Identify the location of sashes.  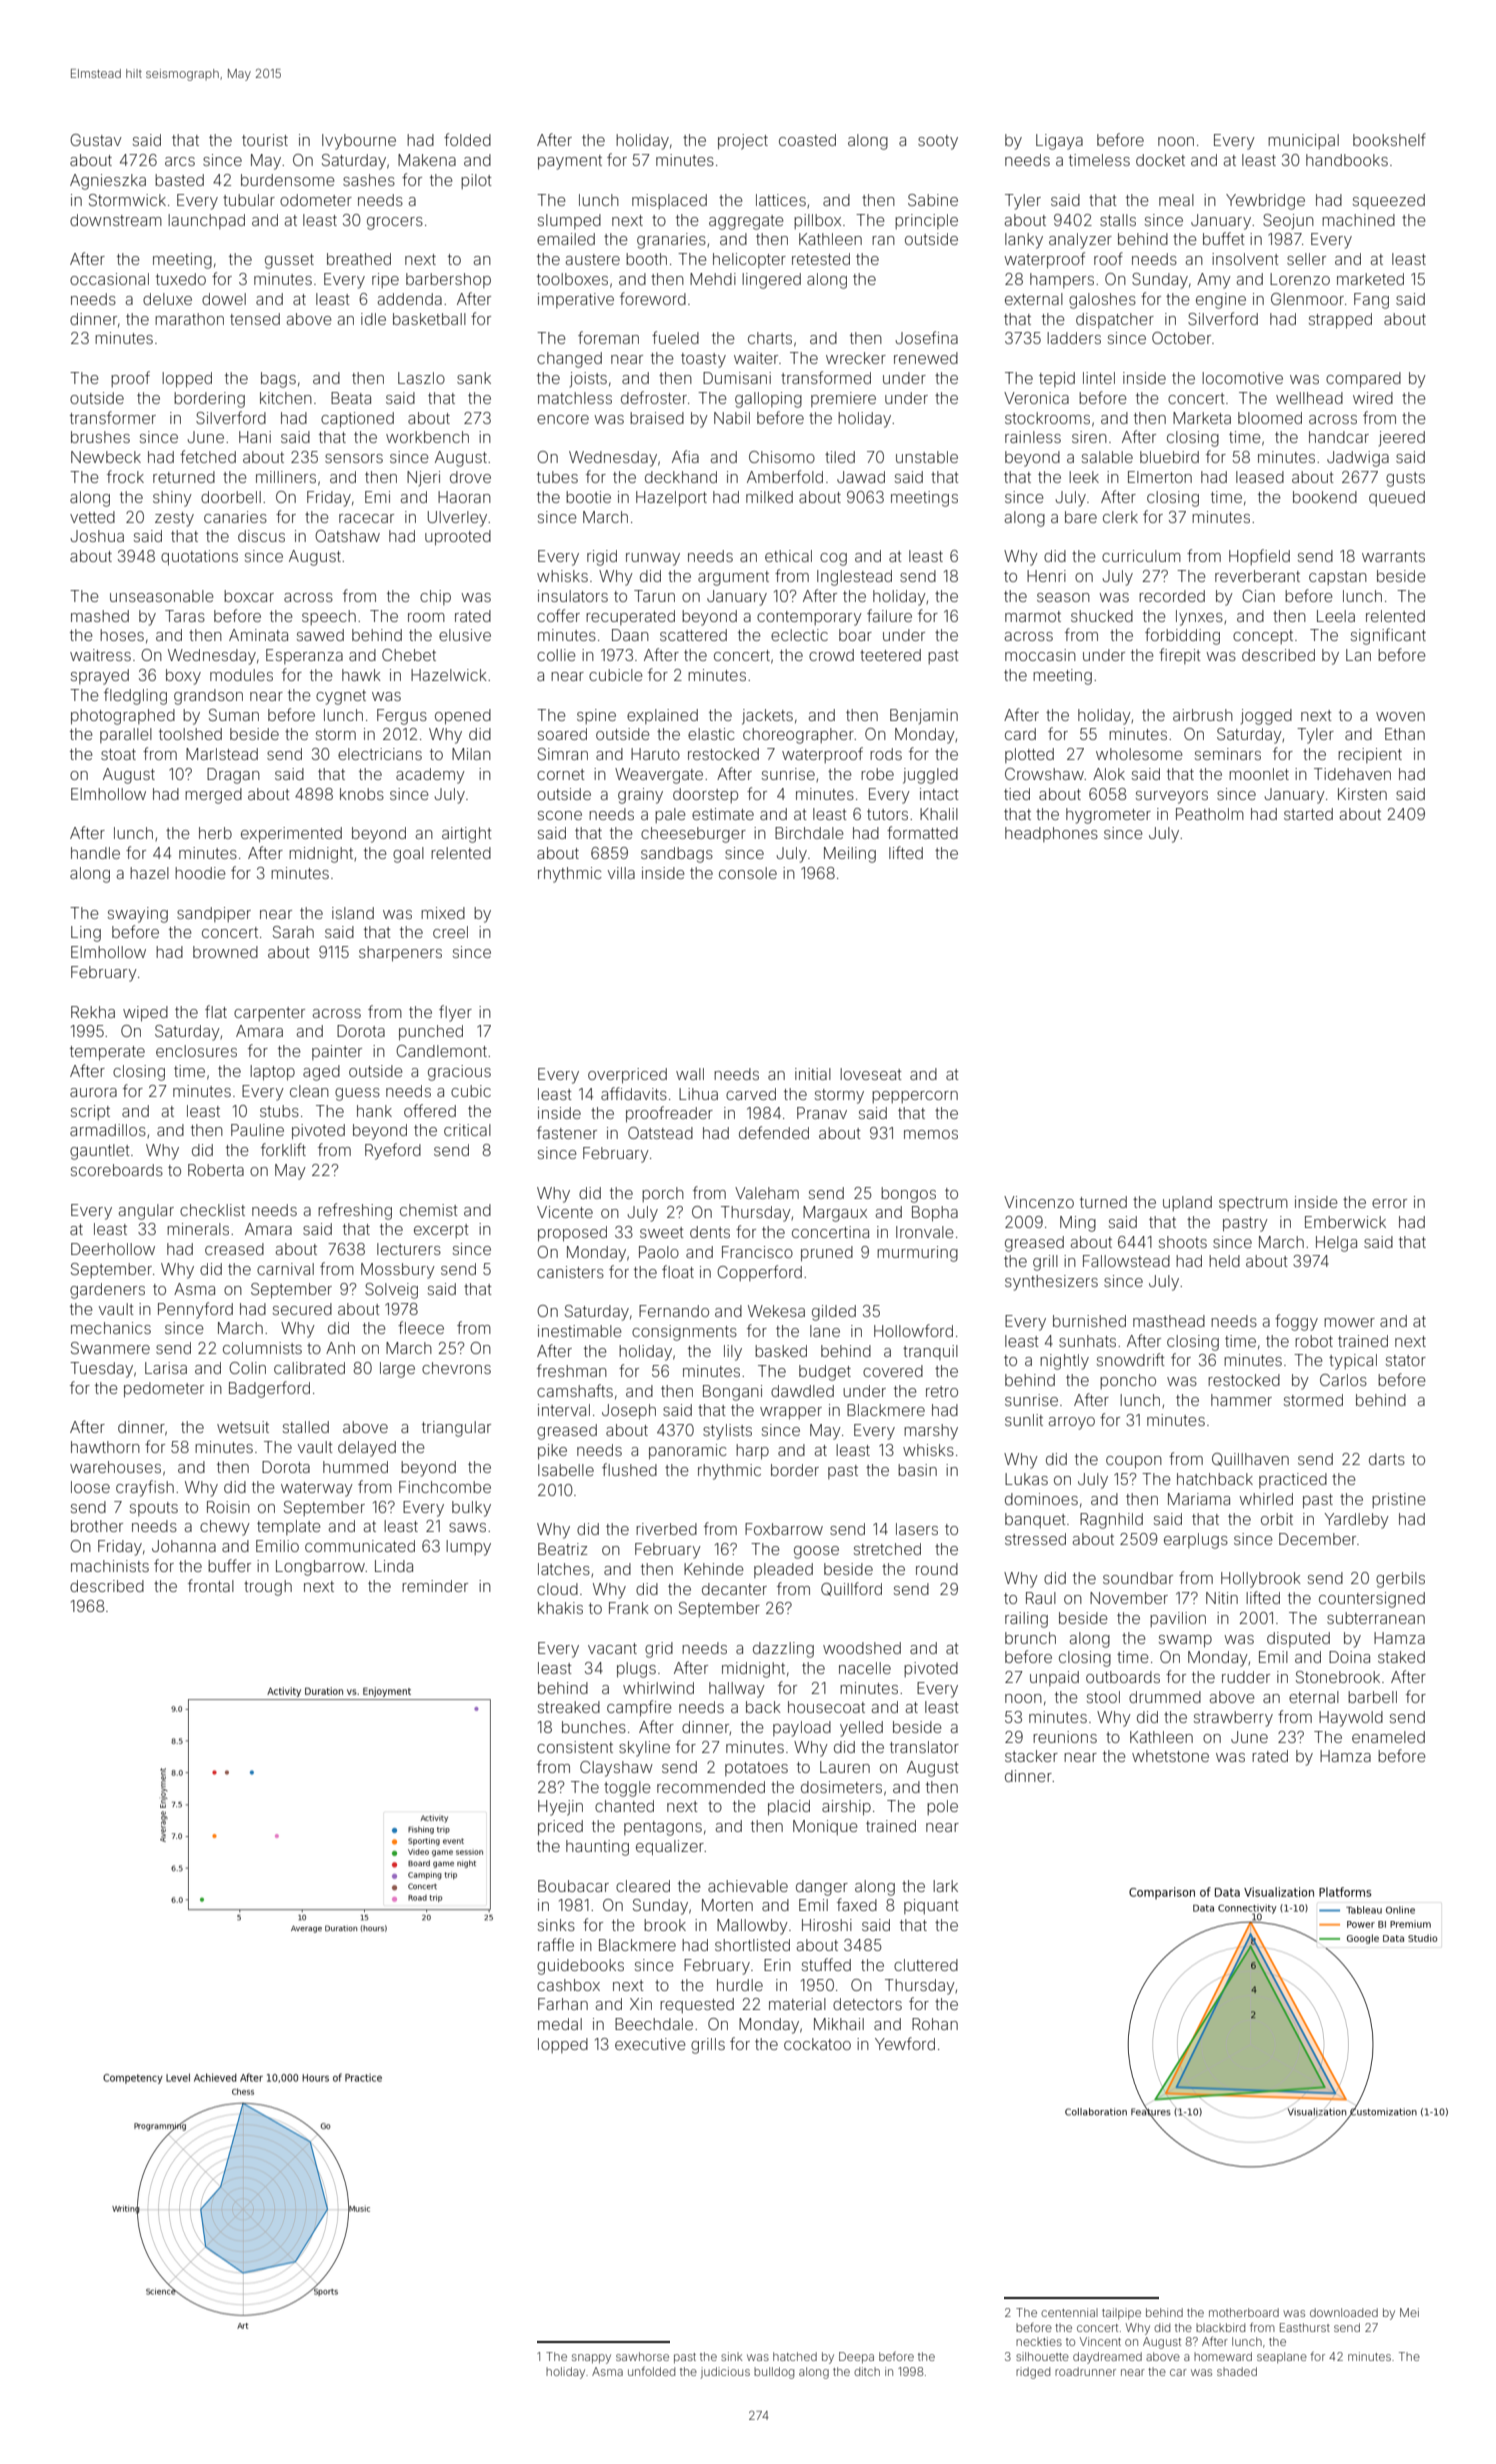
(369, 180).
